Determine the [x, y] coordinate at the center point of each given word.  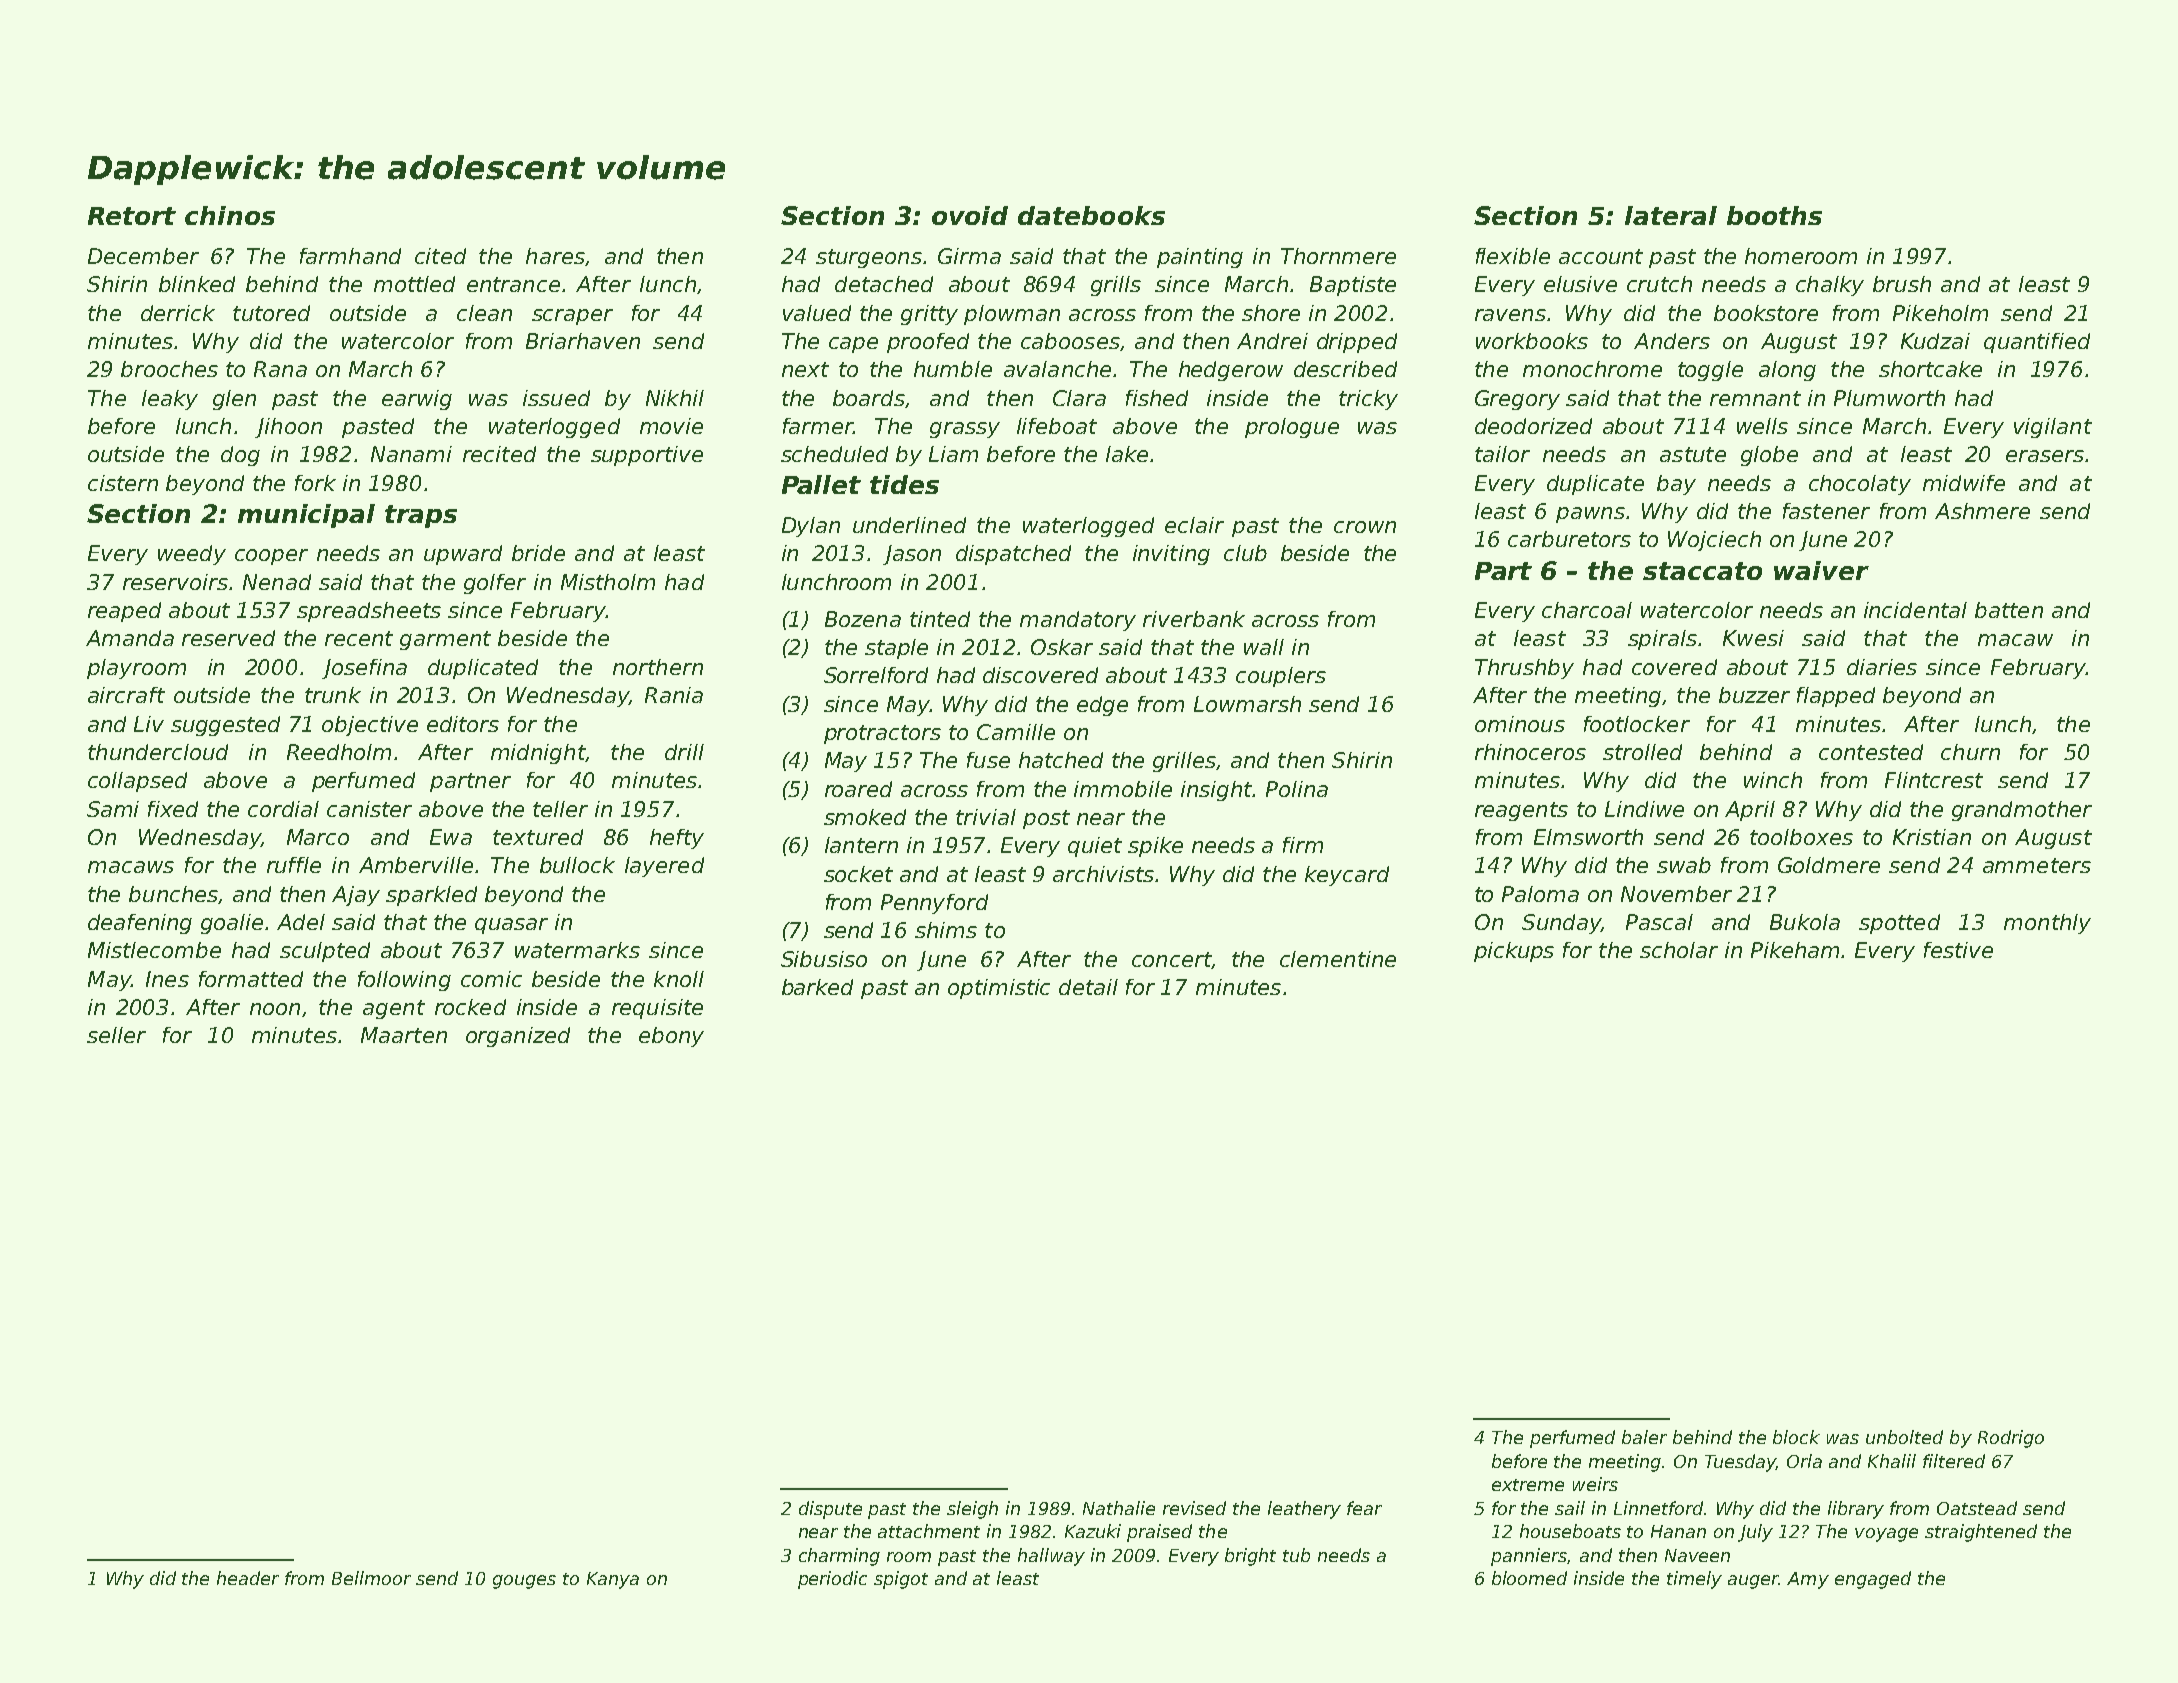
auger [1753, 1582]
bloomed [1529, 1578]
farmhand [350, 256]
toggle [1710, 371]
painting [1200, 258]
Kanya [613, 1580]
